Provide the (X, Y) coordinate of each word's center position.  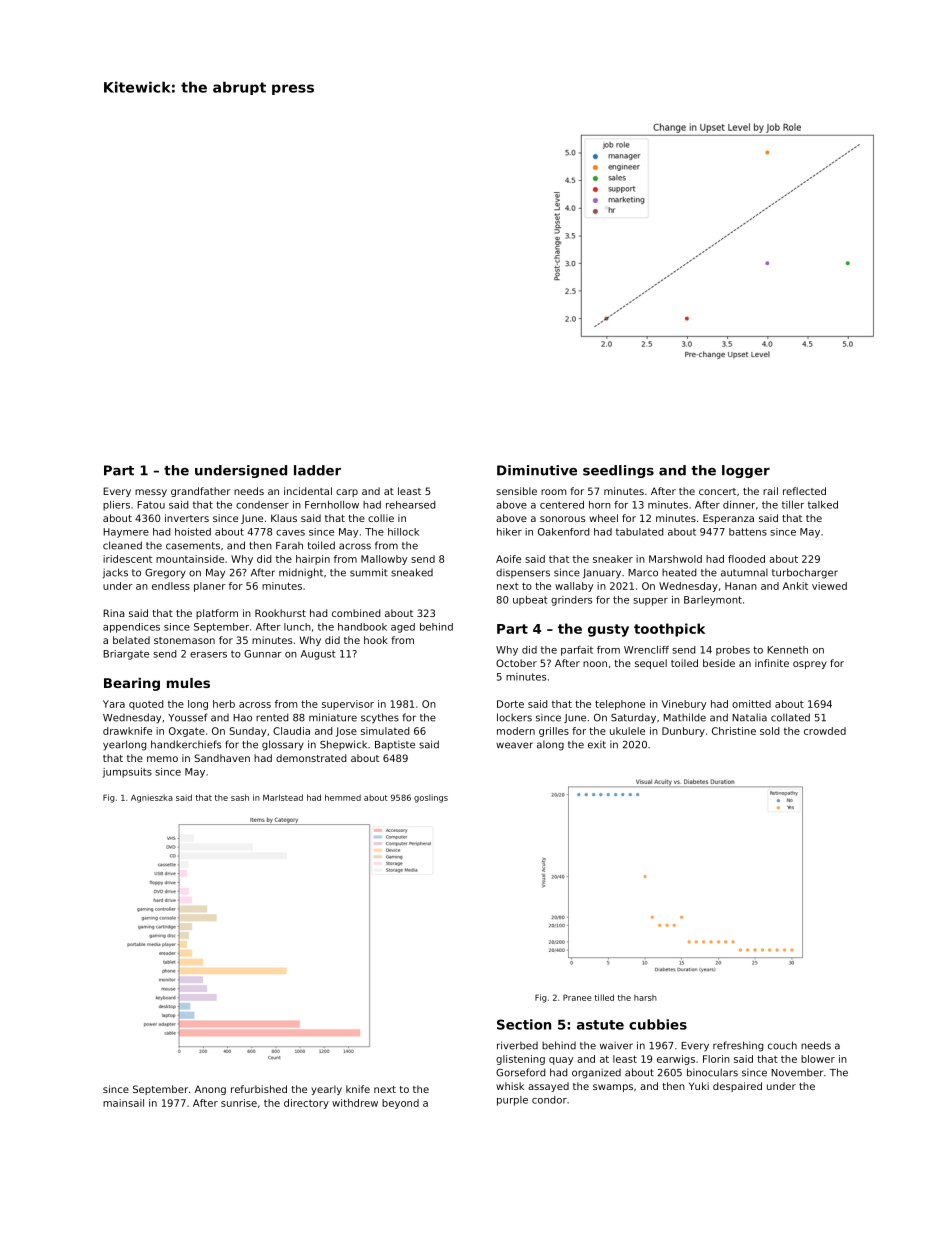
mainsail (123, 1103)
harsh (645, 997)
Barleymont (713, 601)
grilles (554, 732)
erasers (208, 655)
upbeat (530, 601)
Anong (210, 1090)
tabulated (640, 532)
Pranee (577, 997)
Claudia (291, 731)
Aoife (508, 559)
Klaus (284, 518)
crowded (825, 731)
